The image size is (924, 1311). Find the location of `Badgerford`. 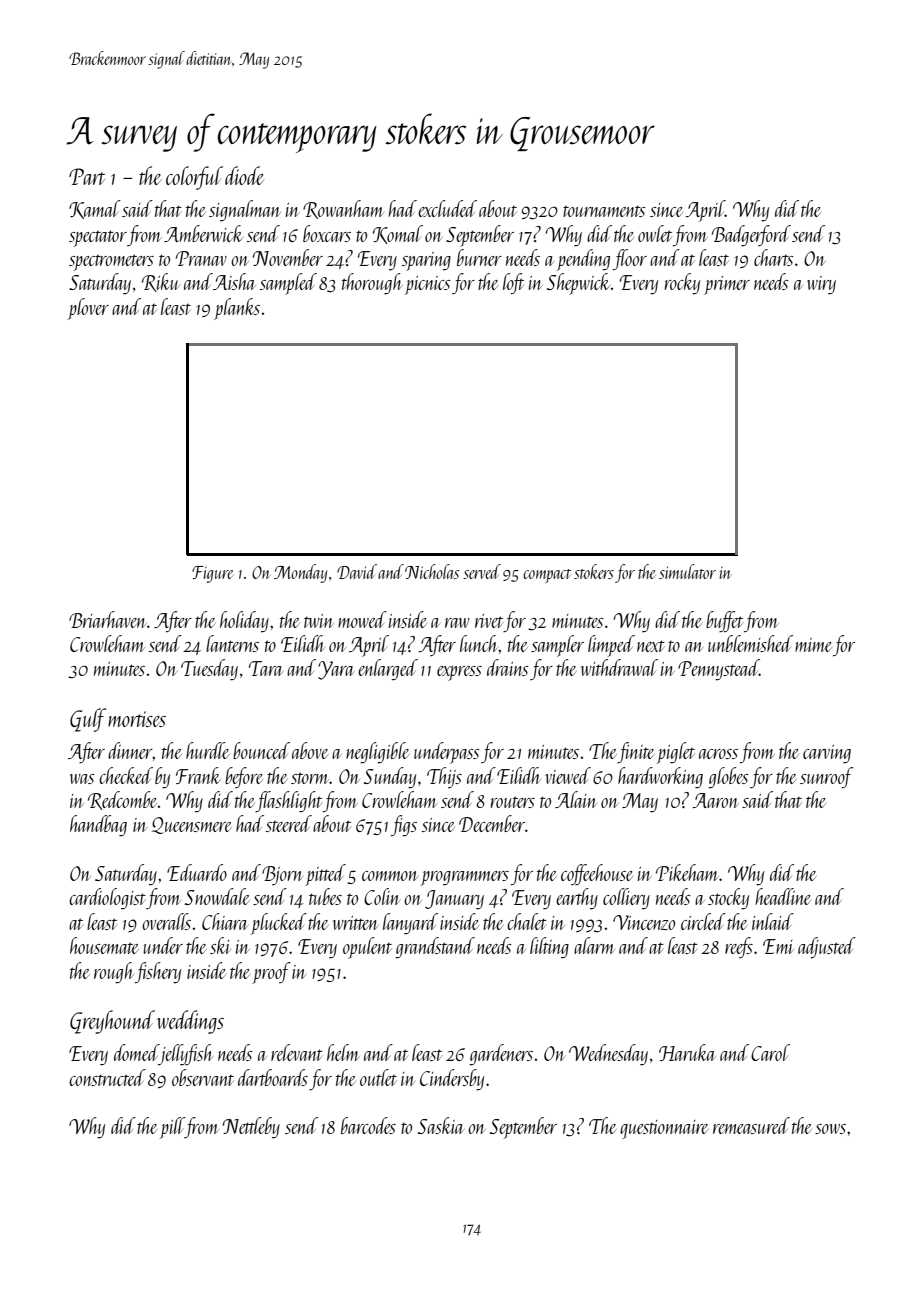

Badgerford is located at coordinates (751, 236).
